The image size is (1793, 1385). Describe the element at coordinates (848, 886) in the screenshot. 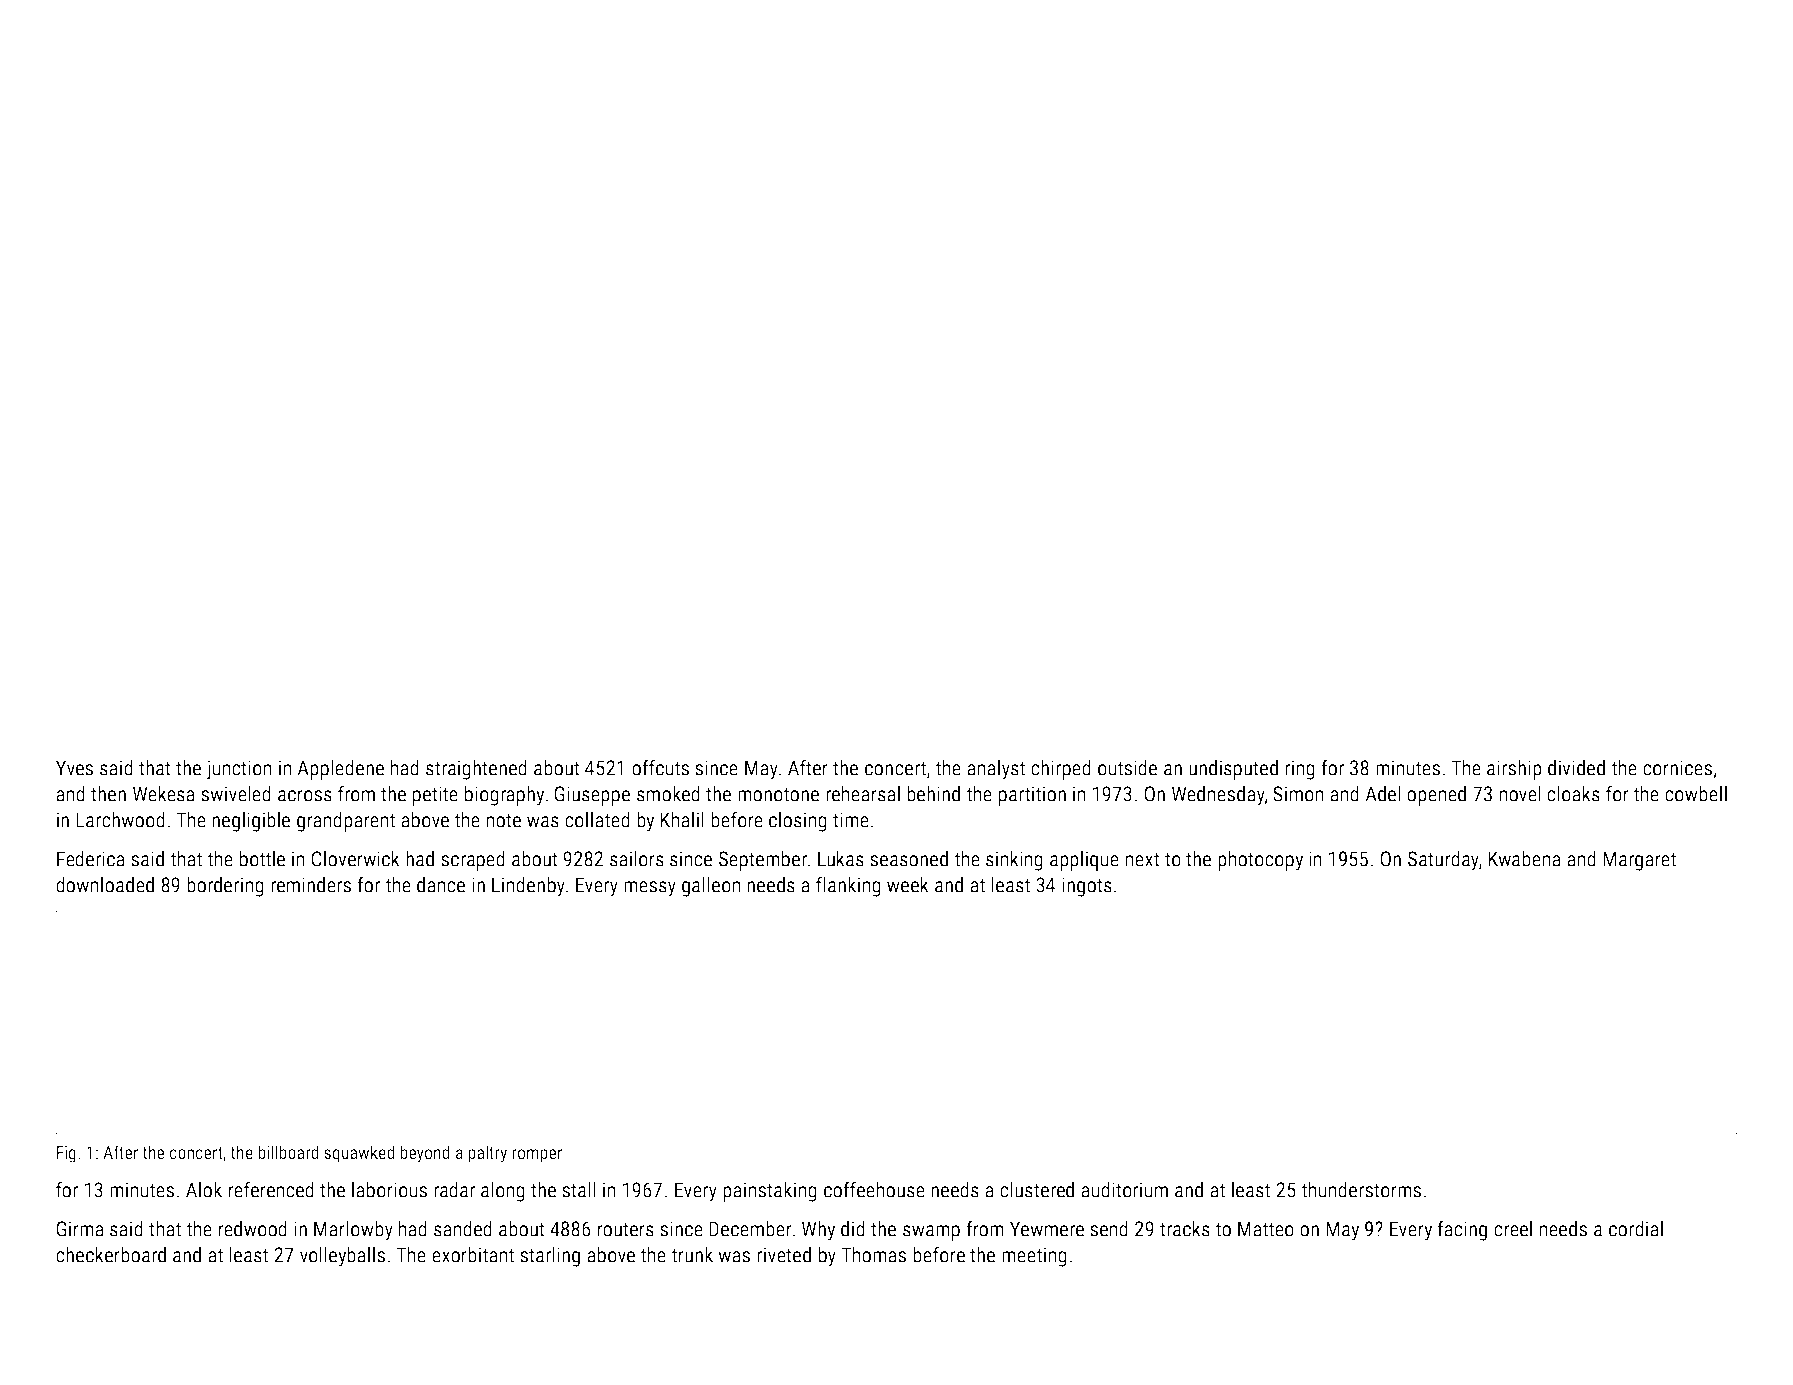

I see `flanking` at that location.
